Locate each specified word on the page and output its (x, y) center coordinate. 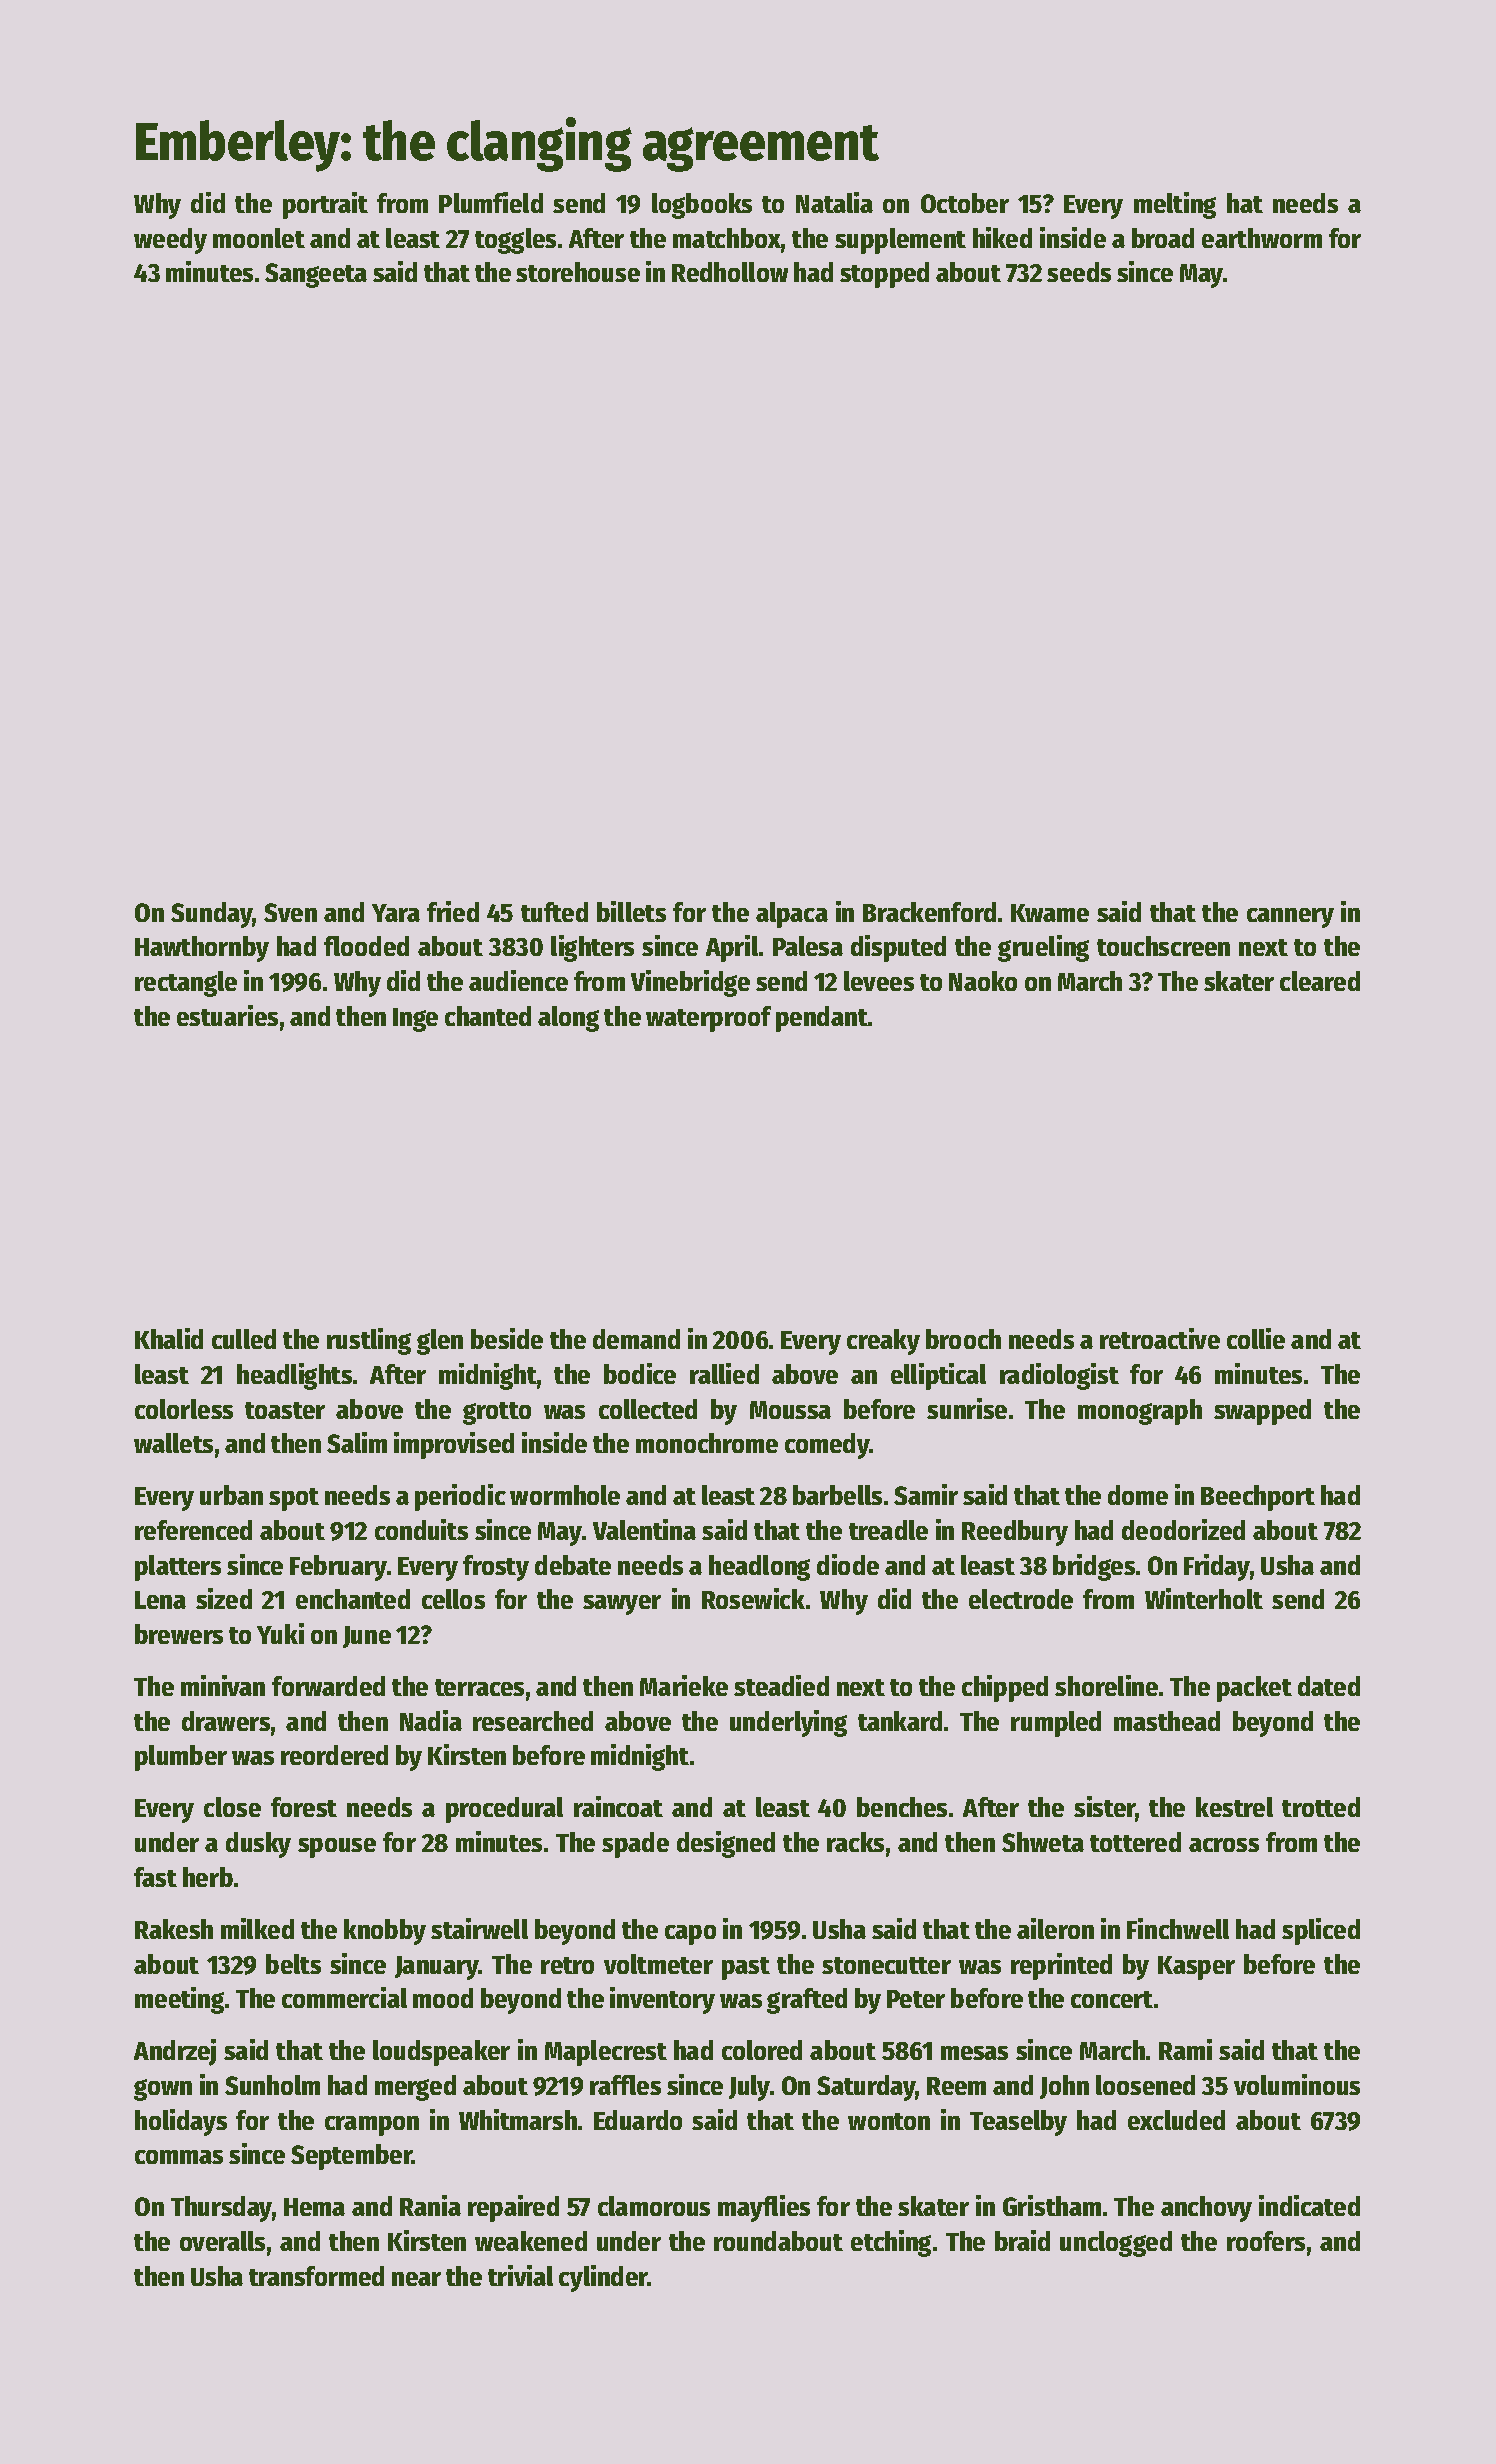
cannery (1290, 918)
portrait (325, 205)
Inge (415, 1020)
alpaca (792, 915)
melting (1175, 205)
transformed (316, 2276)
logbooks (702, 206)
